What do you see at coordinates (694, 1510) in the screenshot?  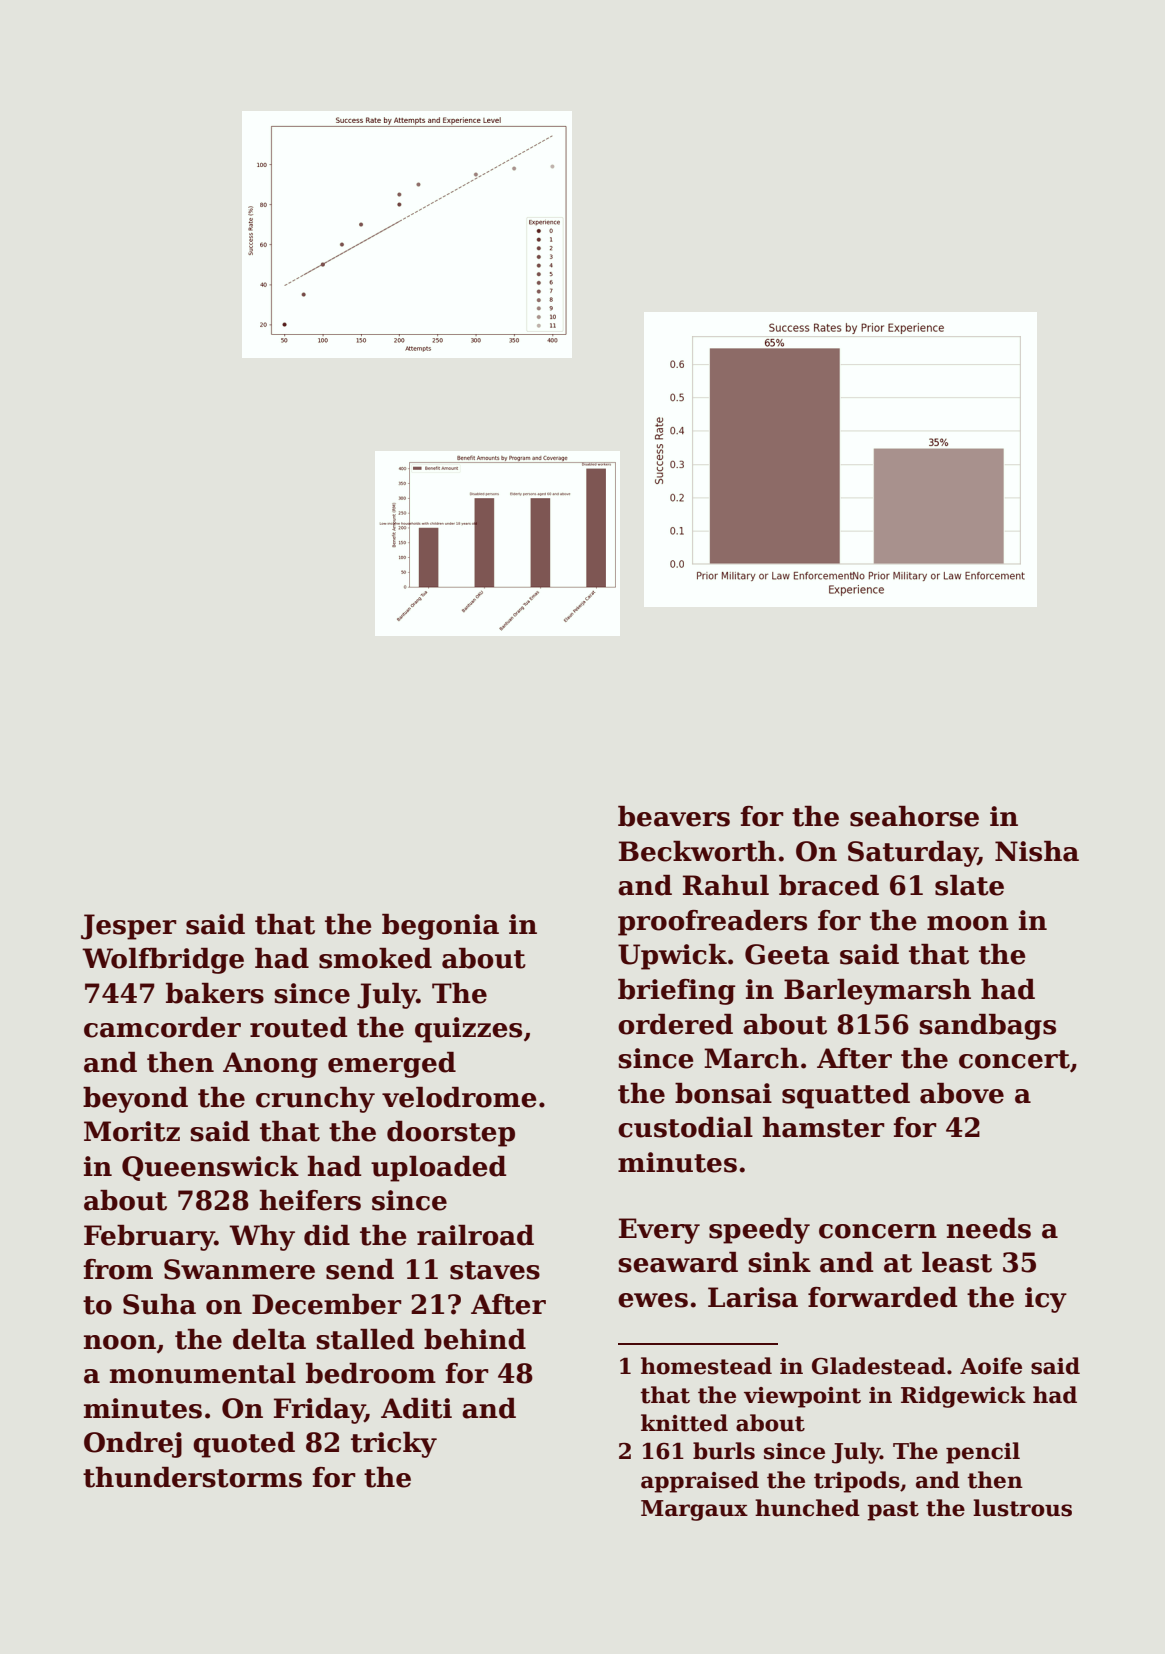 I see `Margaux` at bounding box center [694, 1510].
